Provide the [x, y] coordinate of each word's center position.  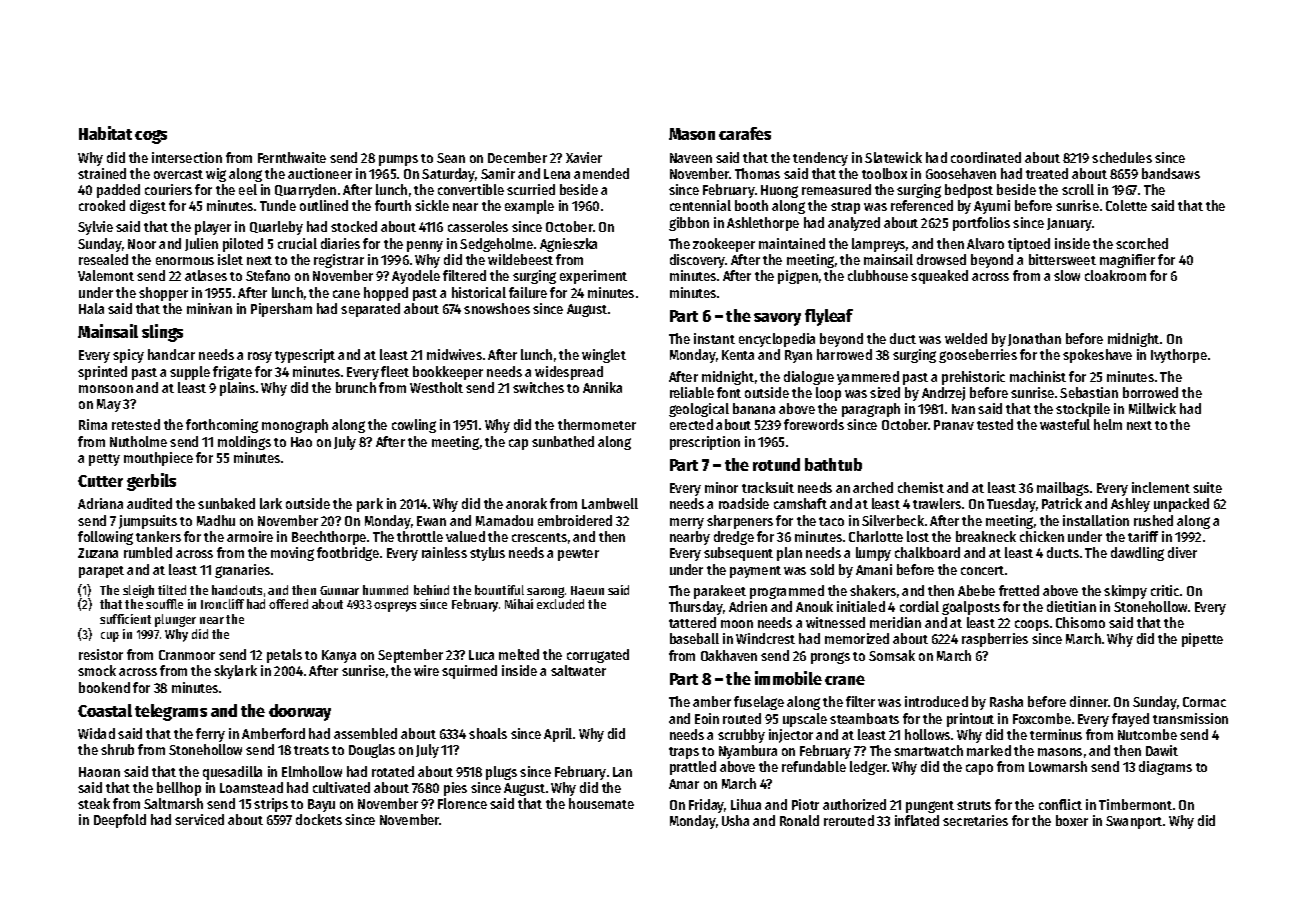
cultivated [341, 787]
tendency [820, 159]
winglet [604, 356]
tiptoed [1029, 245]
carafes [745, 133]
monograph [295, 426]
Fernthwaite [292, 157]
